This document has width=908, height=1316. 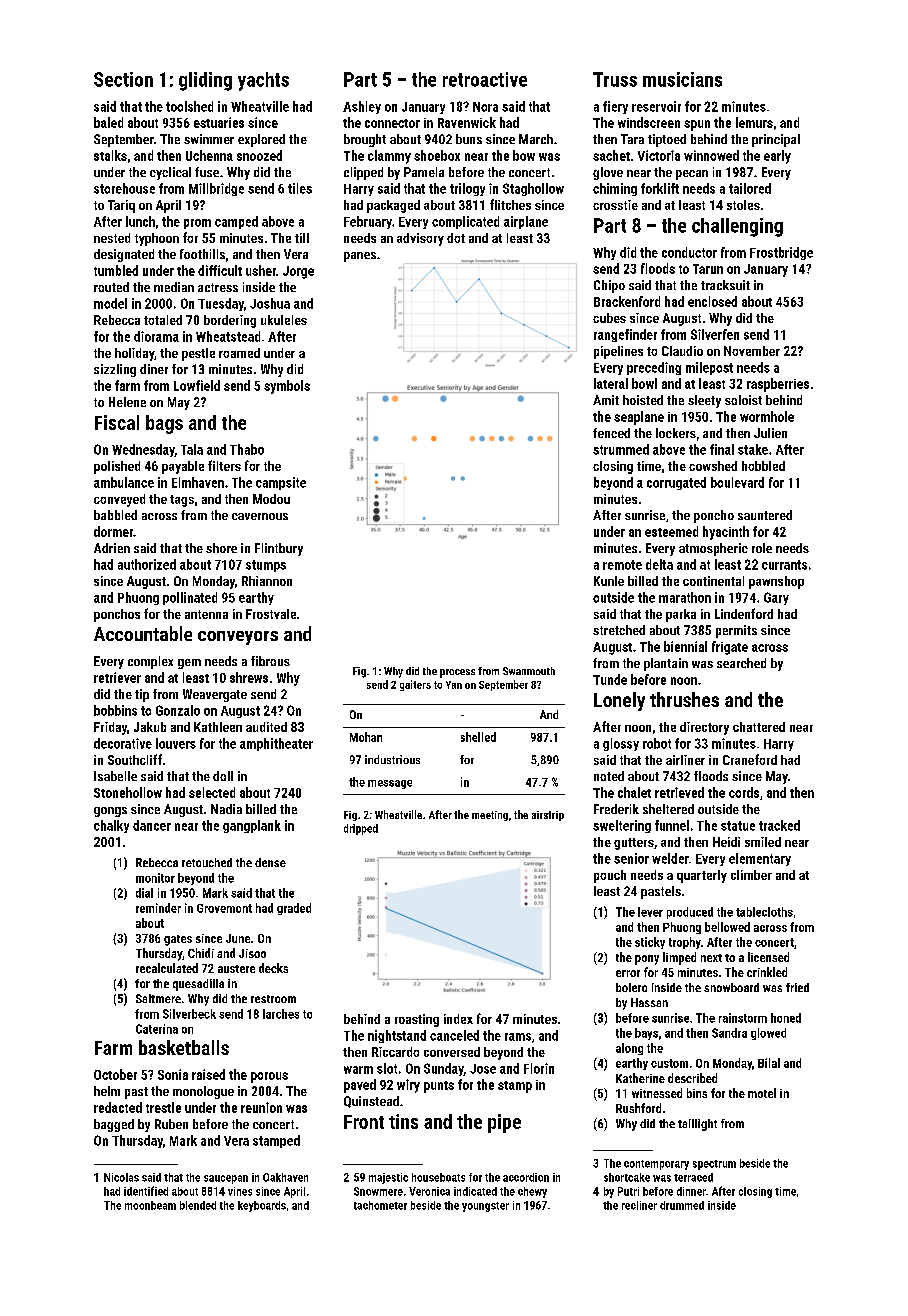 I want to click on symbols, so click(x=287, y=387).
